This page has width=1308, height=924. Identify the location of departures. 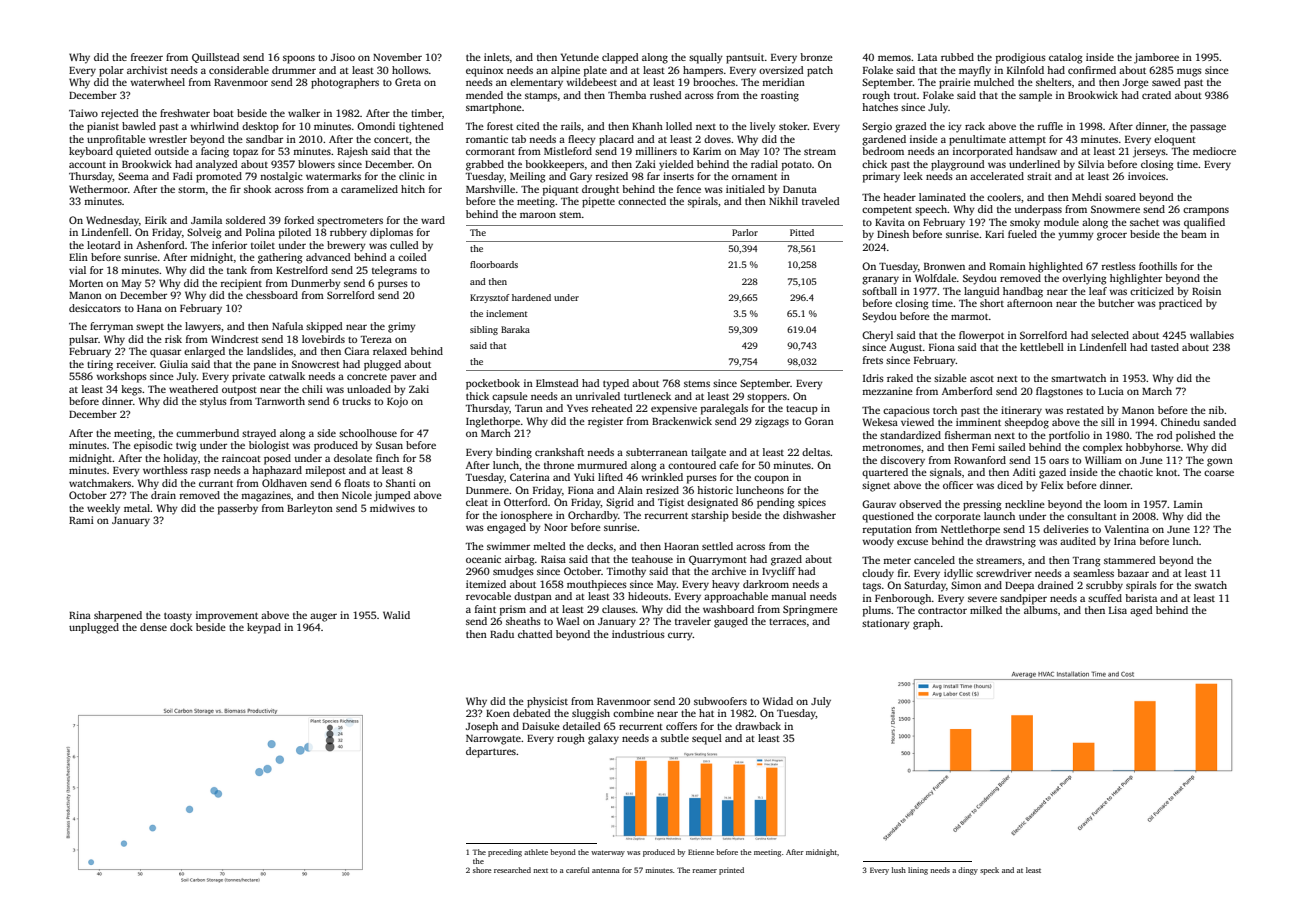
(491, 752).
